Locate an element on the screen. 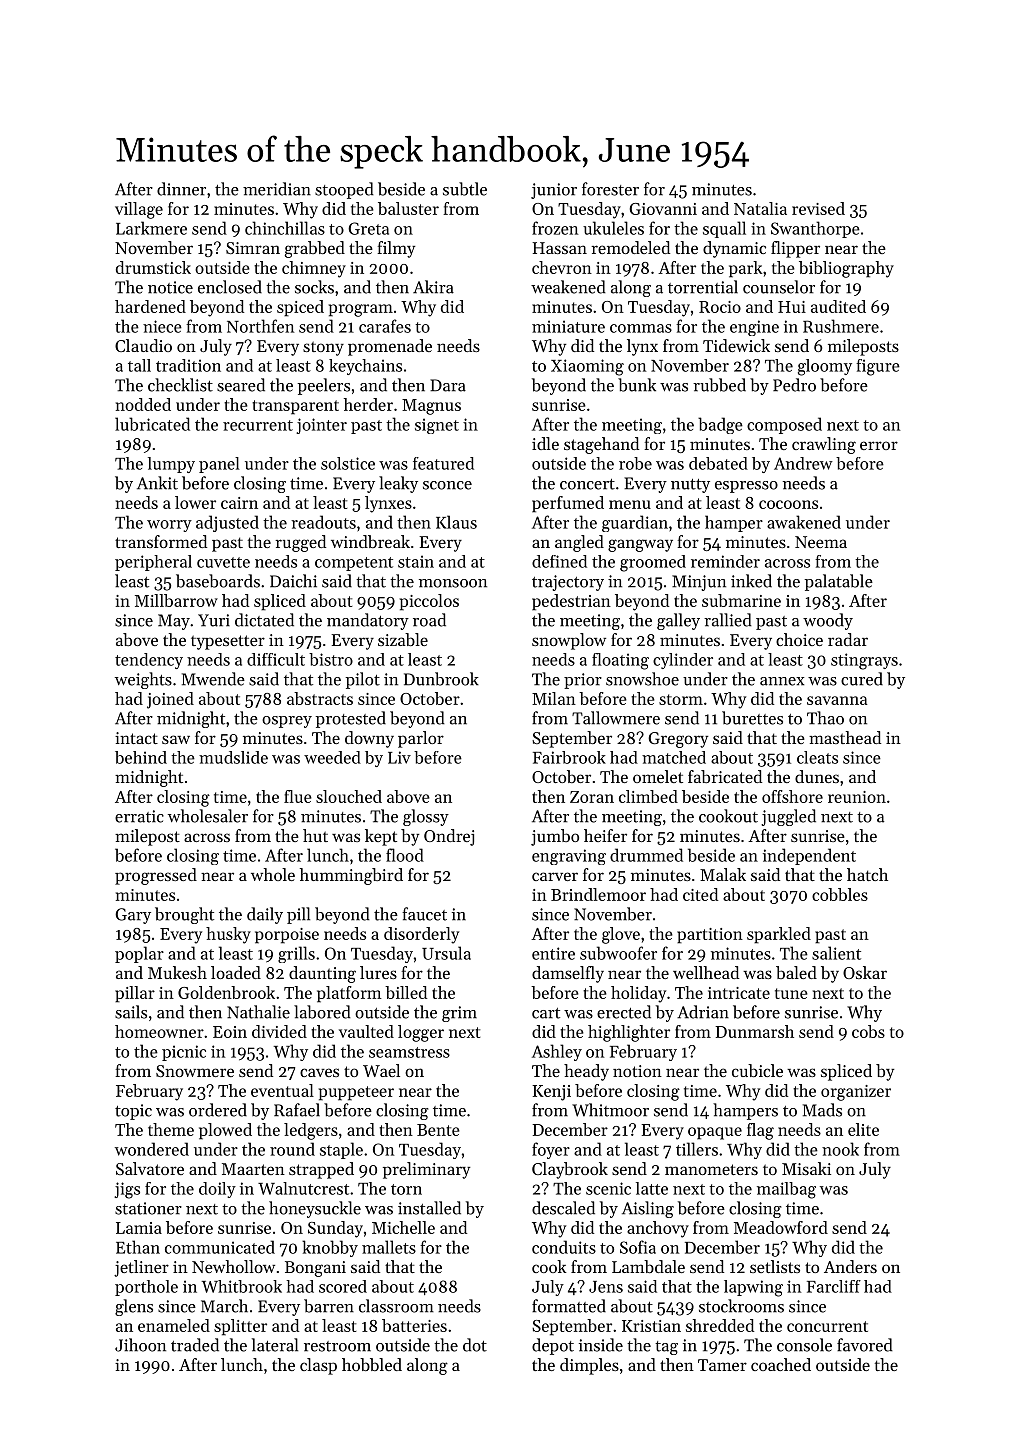 The height and width of the screenshot is (1451, 1022). inked is located at coordinates (751, 581).
